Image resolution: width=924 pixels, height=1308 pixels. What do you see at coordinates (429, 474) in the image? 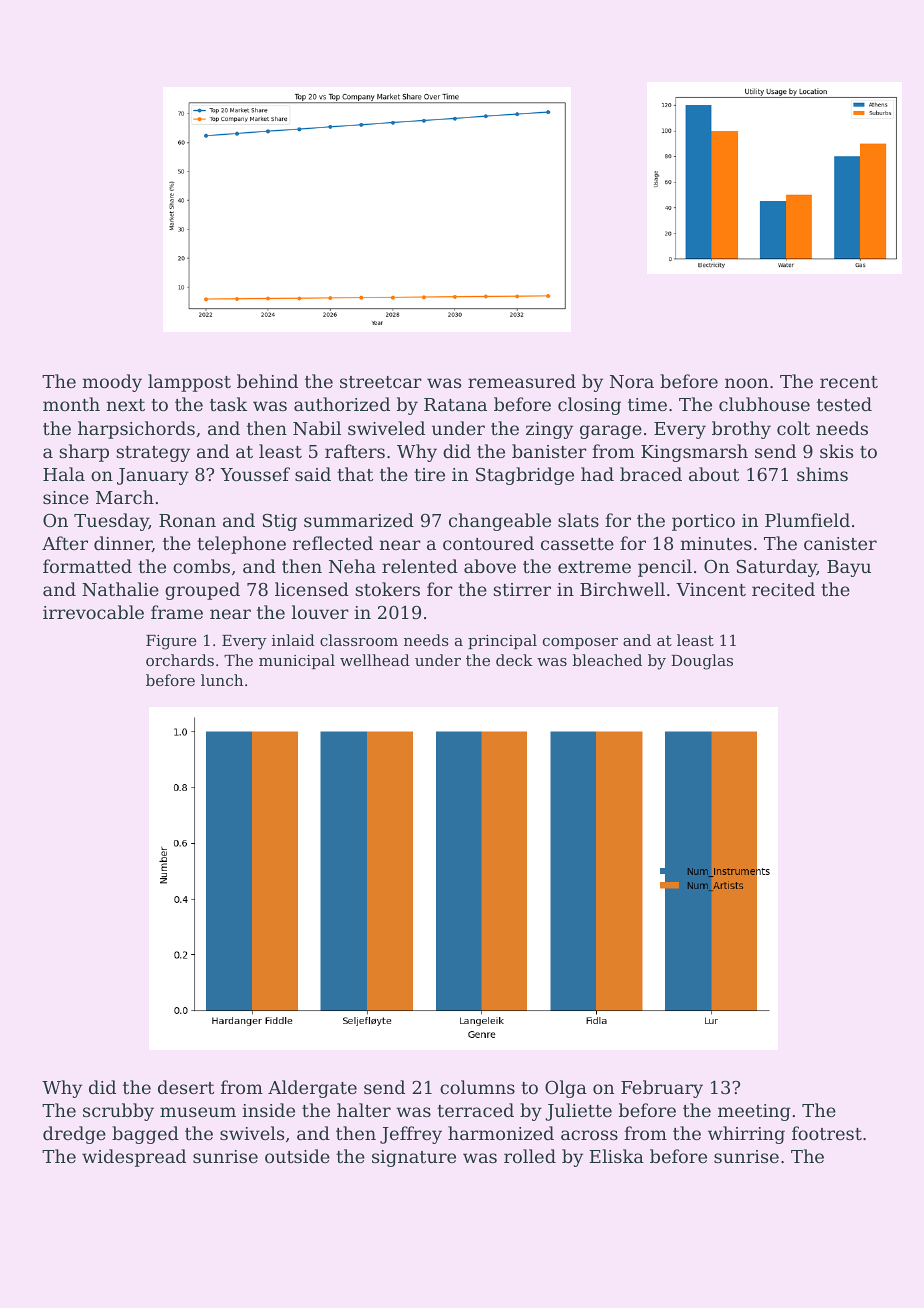
I see `tire` at bounding box center [429, 474].
